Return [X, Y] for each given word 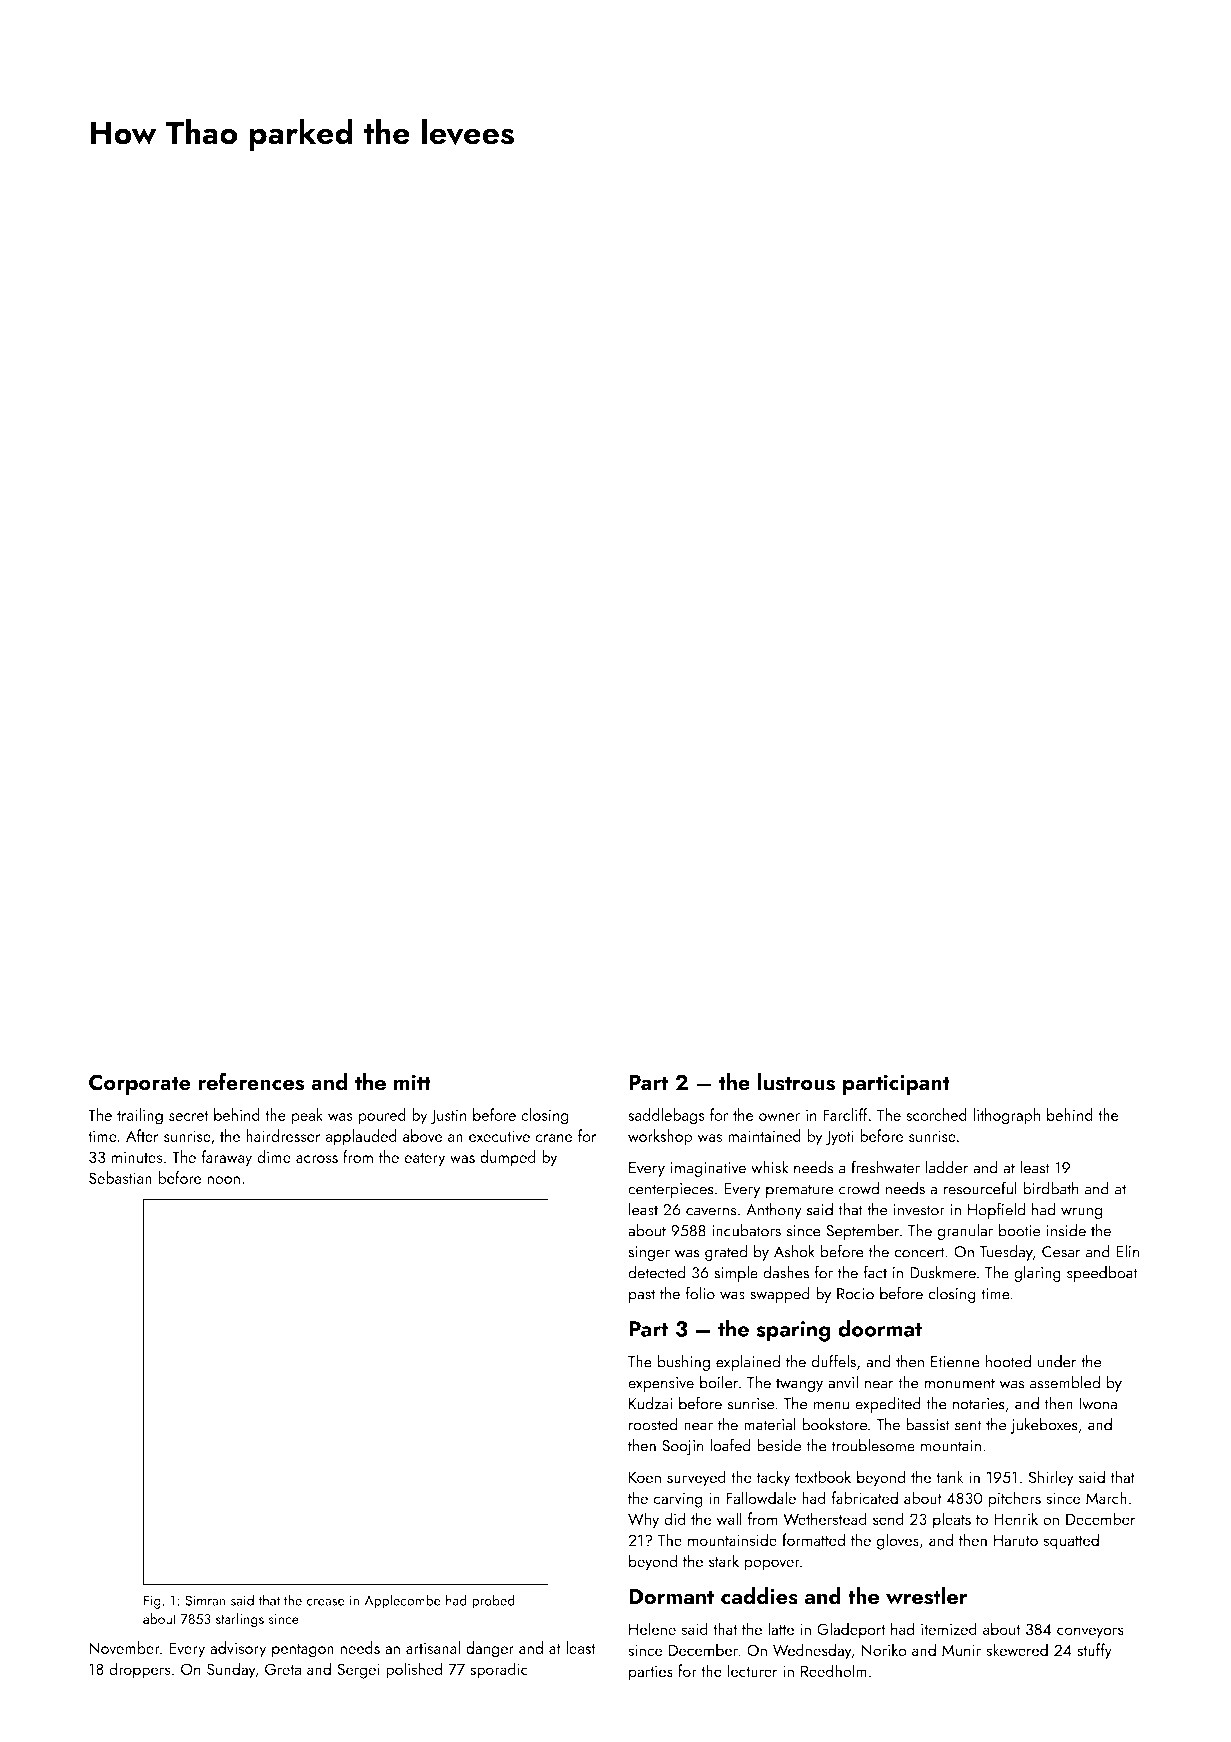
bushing [684, 1362]
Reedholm [834, 1670]
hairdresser [283, 1135]
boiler [719, 1382]
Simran [205, 1600]
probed [493, 1601]
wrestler [927, 1596]
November [124, 1647]
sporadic [499, 1670]
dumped [508, 1158]
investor [919, 1210]
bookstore [834, 1424]
